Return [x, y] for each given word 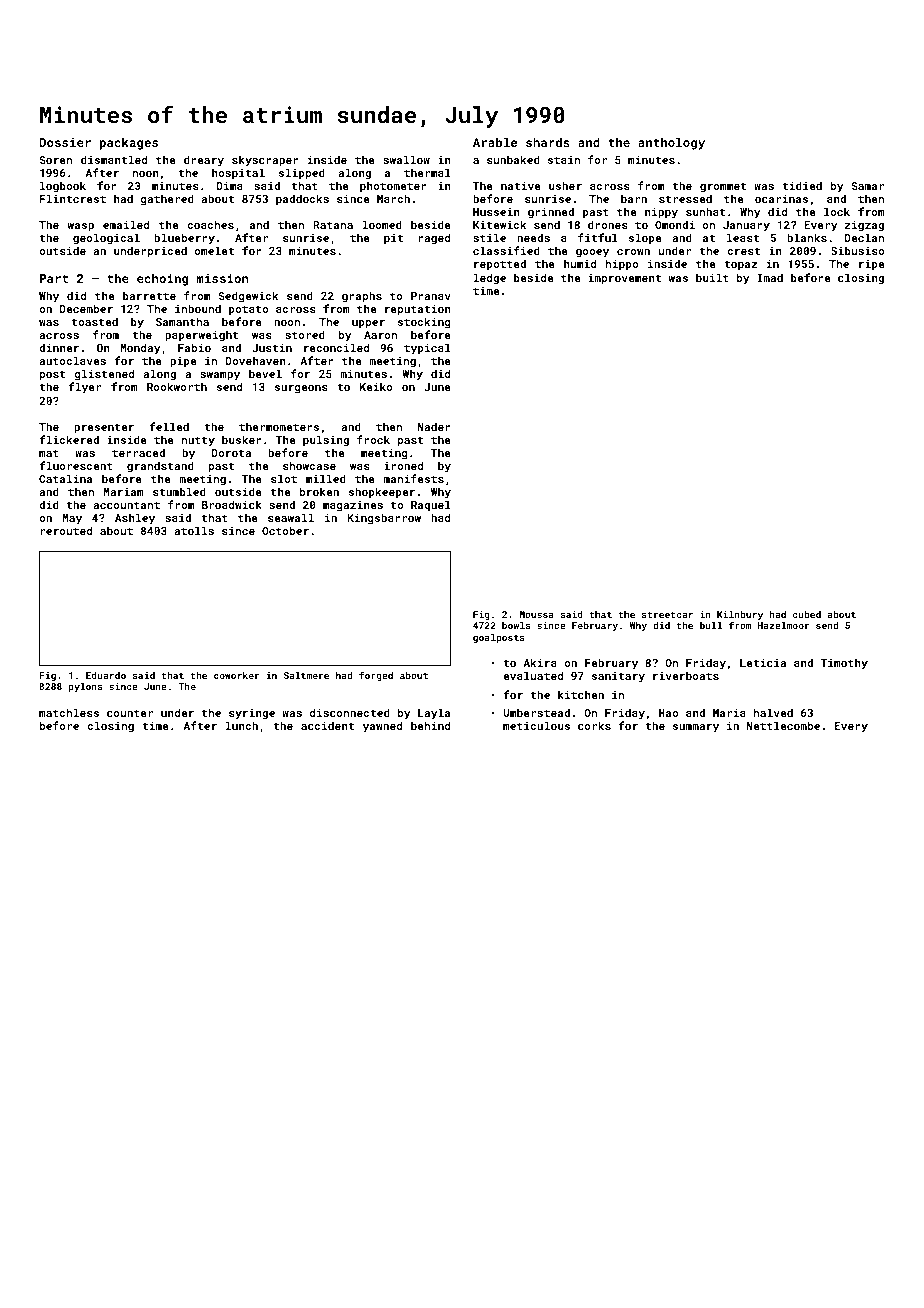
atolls [194, 530]
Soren [56, 160]
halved [773, 712]
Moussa [537, 614]
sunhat [705, 211]
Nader [434, 426]
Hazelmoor [783, 625]
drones [608, 224]
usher [565, 185]
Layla [434, 714]
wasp [80, 227]
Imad [770, 277]
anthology [671, 143]
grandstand [160, 467]
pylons [85, 687]
